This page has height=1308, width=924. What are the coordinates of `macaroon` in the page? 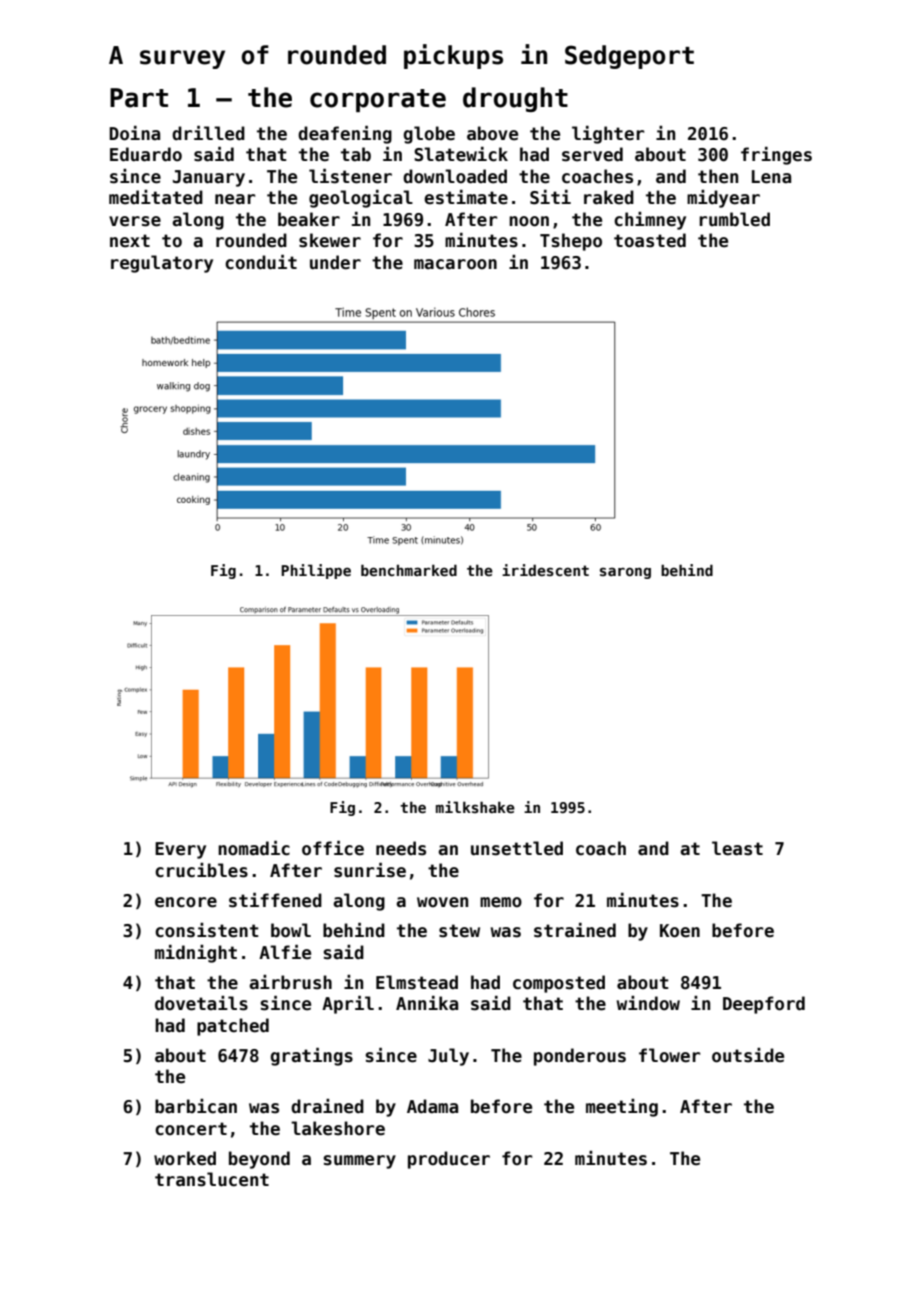 It's located at (455, 264).
